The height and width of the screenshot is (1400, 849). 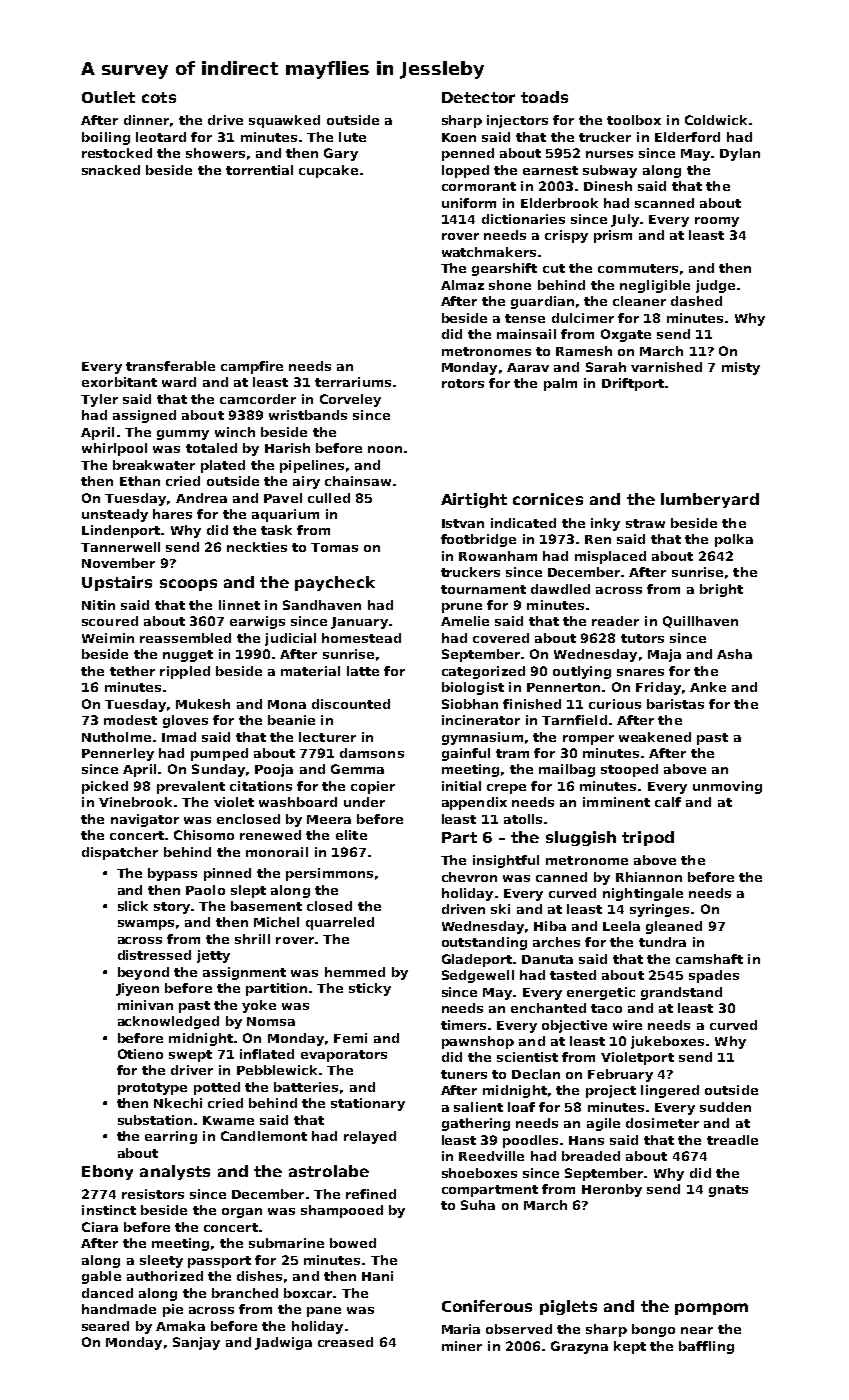 I want to click on dispatcher, so click(x=120, y=853).
